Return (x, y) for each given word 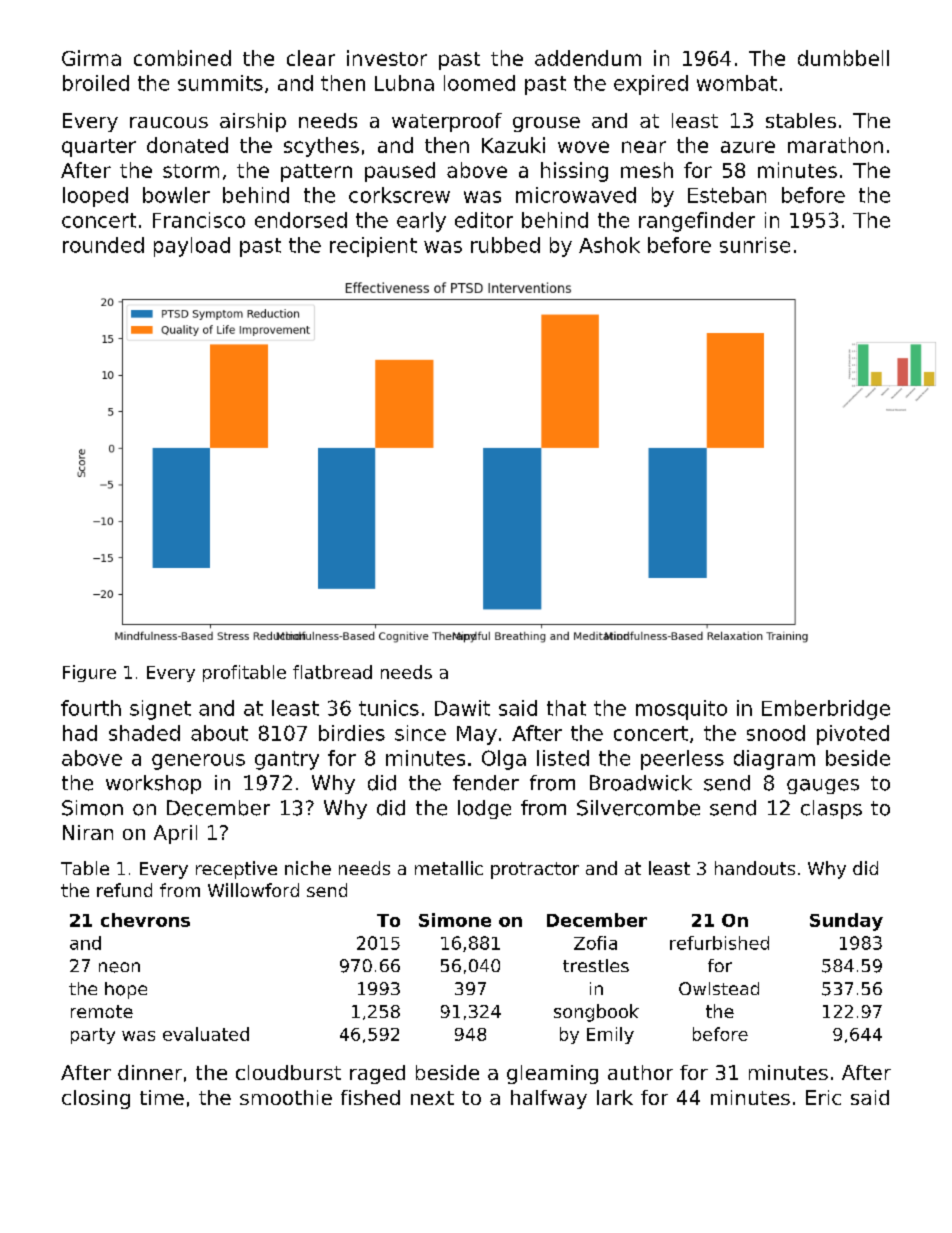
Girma (91, 58)
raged (377, 1074)
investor (387, 58)
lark (615, 1097)
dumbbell (843, 58)
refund (124, 890)
